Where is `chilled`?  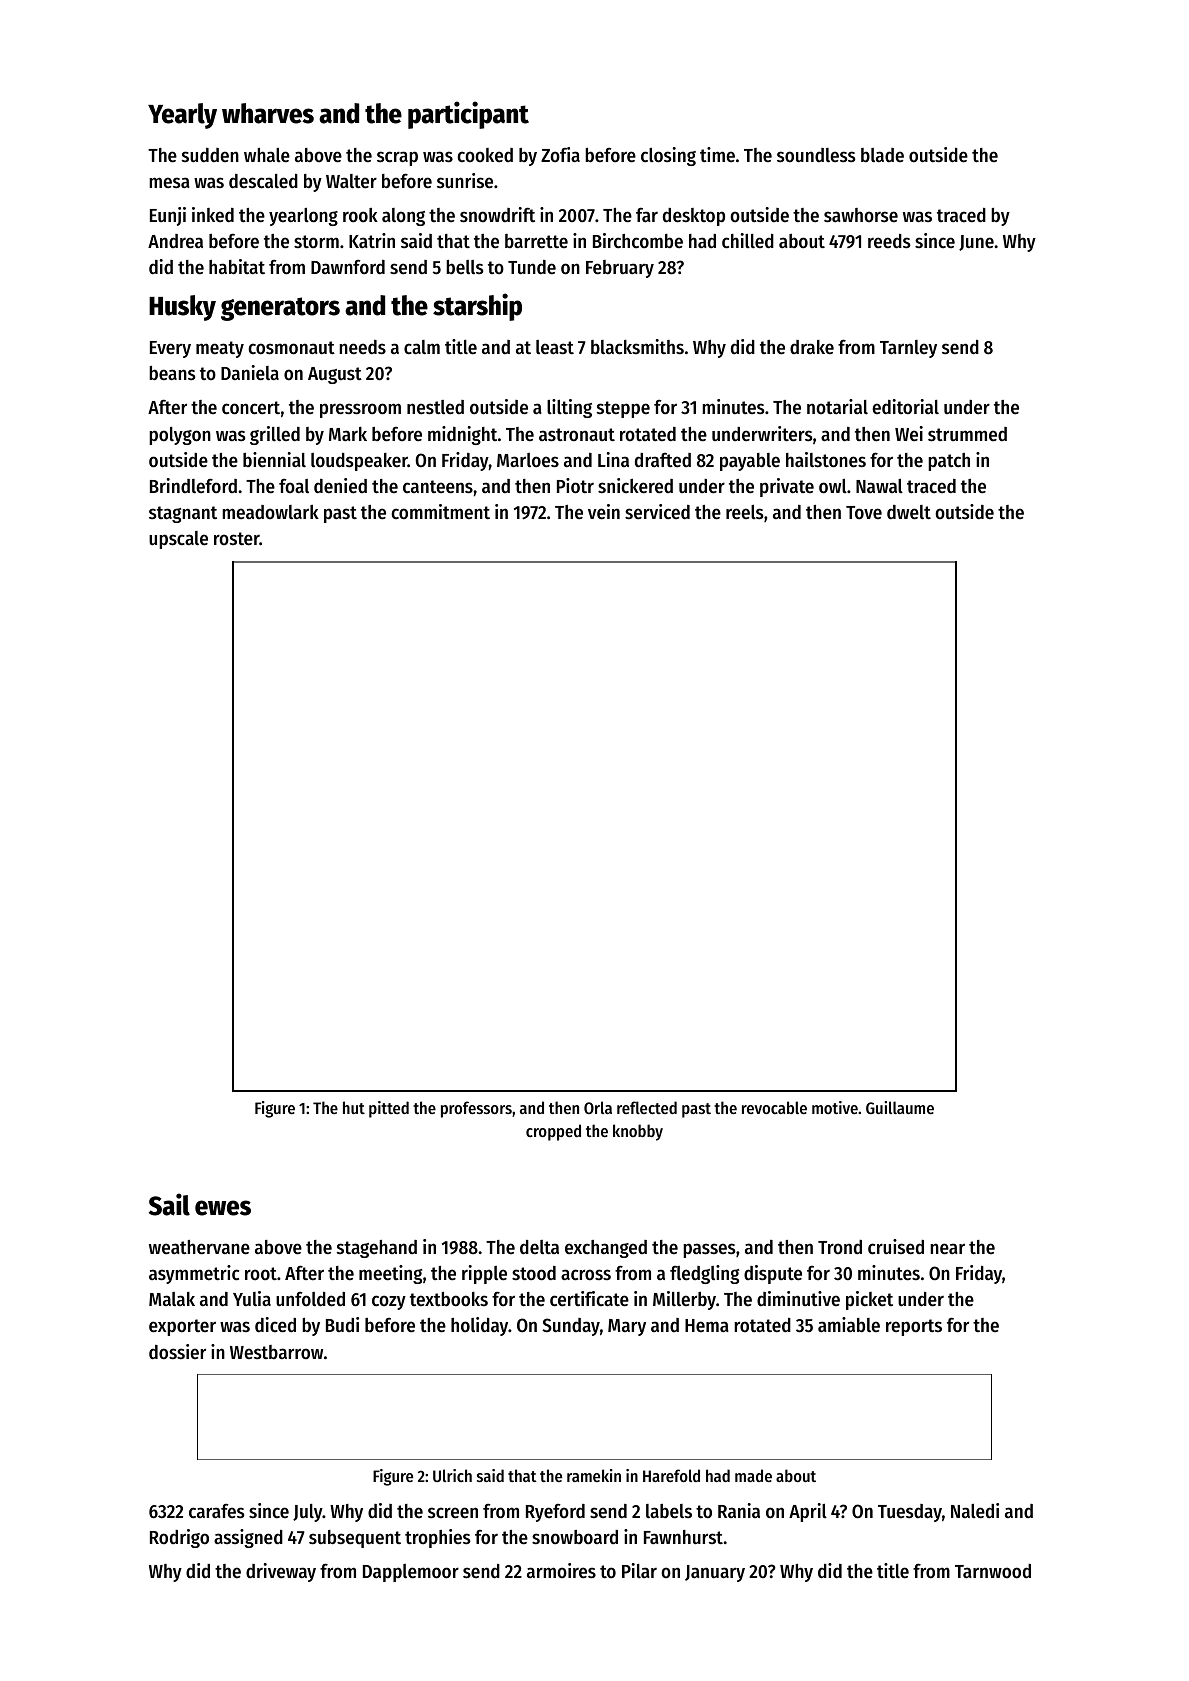 chilled is located at coordinates (748, 241).
